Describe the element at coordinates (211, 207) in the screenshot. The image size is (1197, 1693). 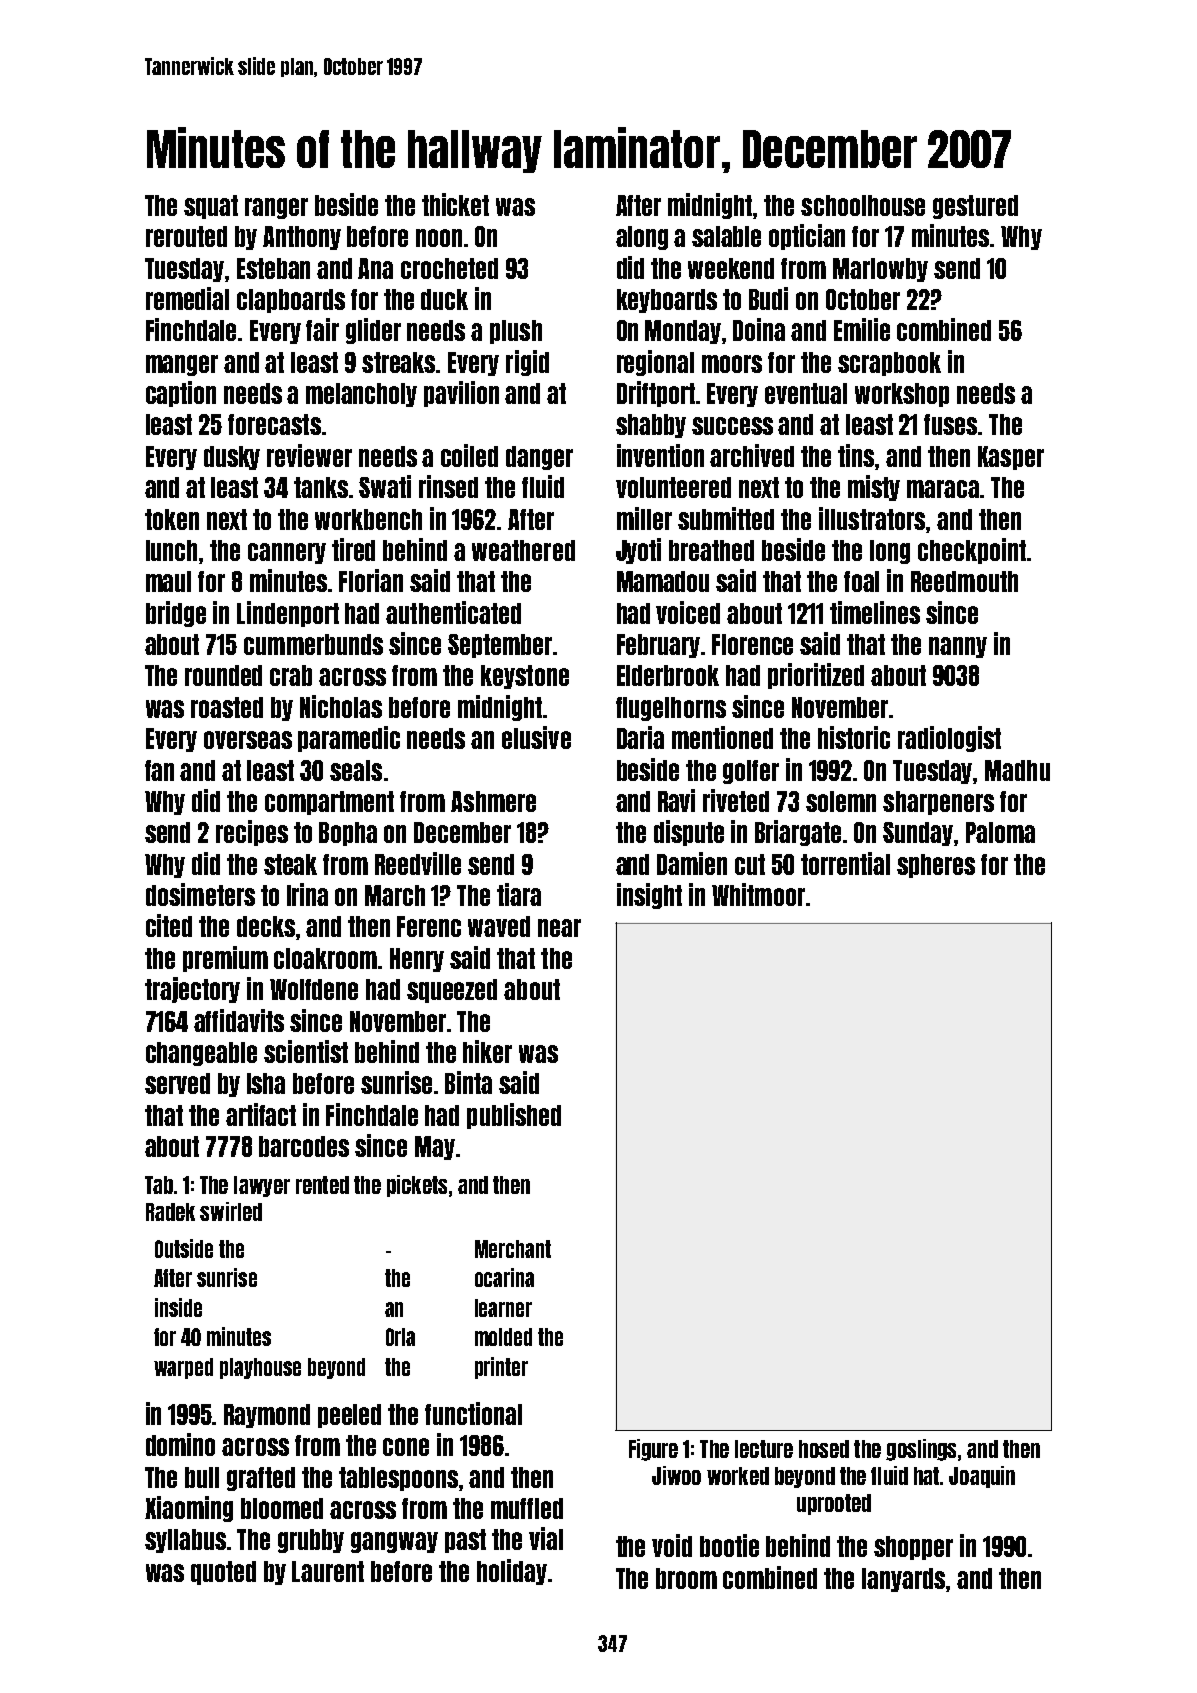
I see `squat` at that location.
